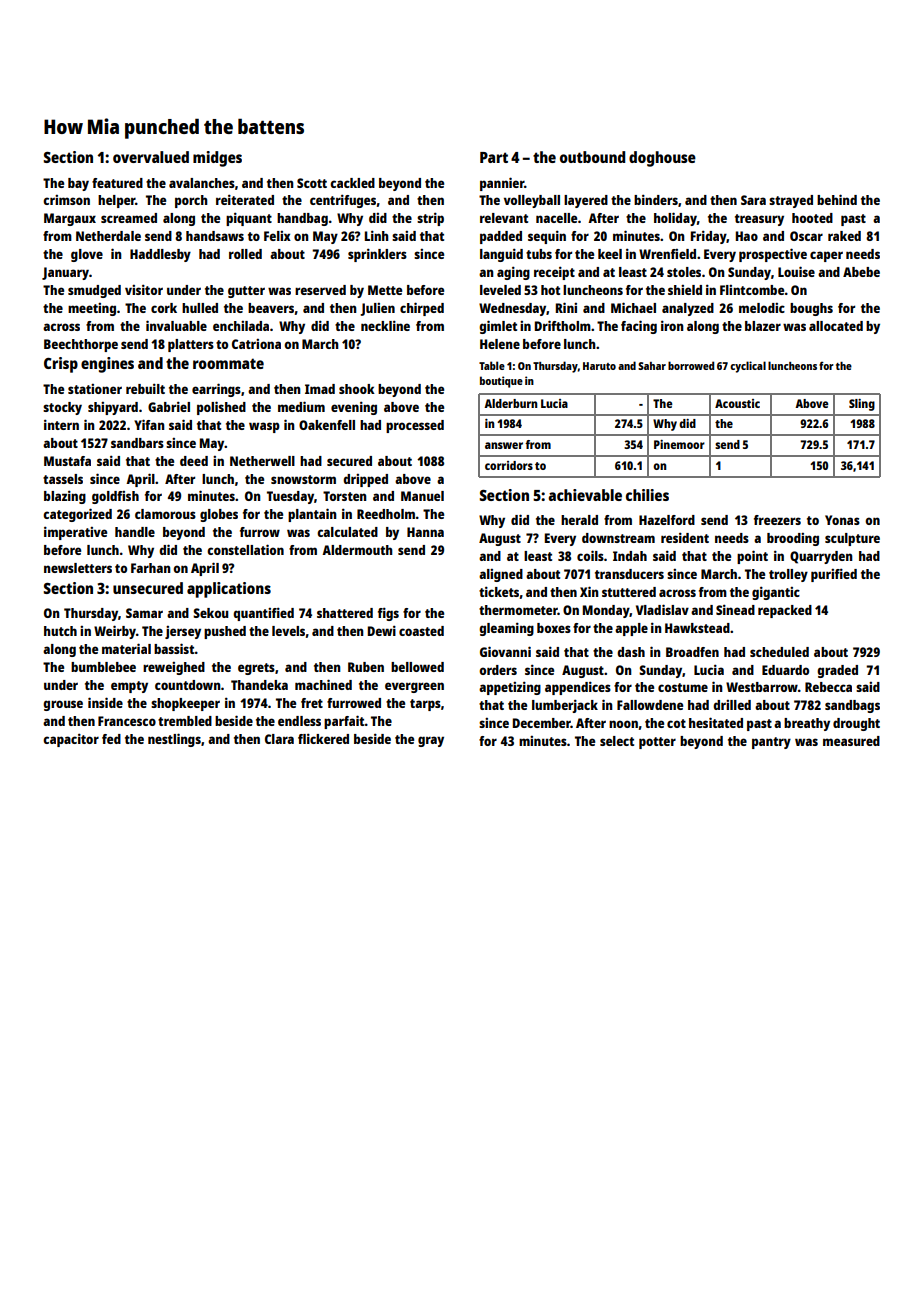 The height and width of the document is (1308, 924). What do you see at coordinates (174, 740) in the document?
I see `nestlings` at bounding box center [174, 740].
